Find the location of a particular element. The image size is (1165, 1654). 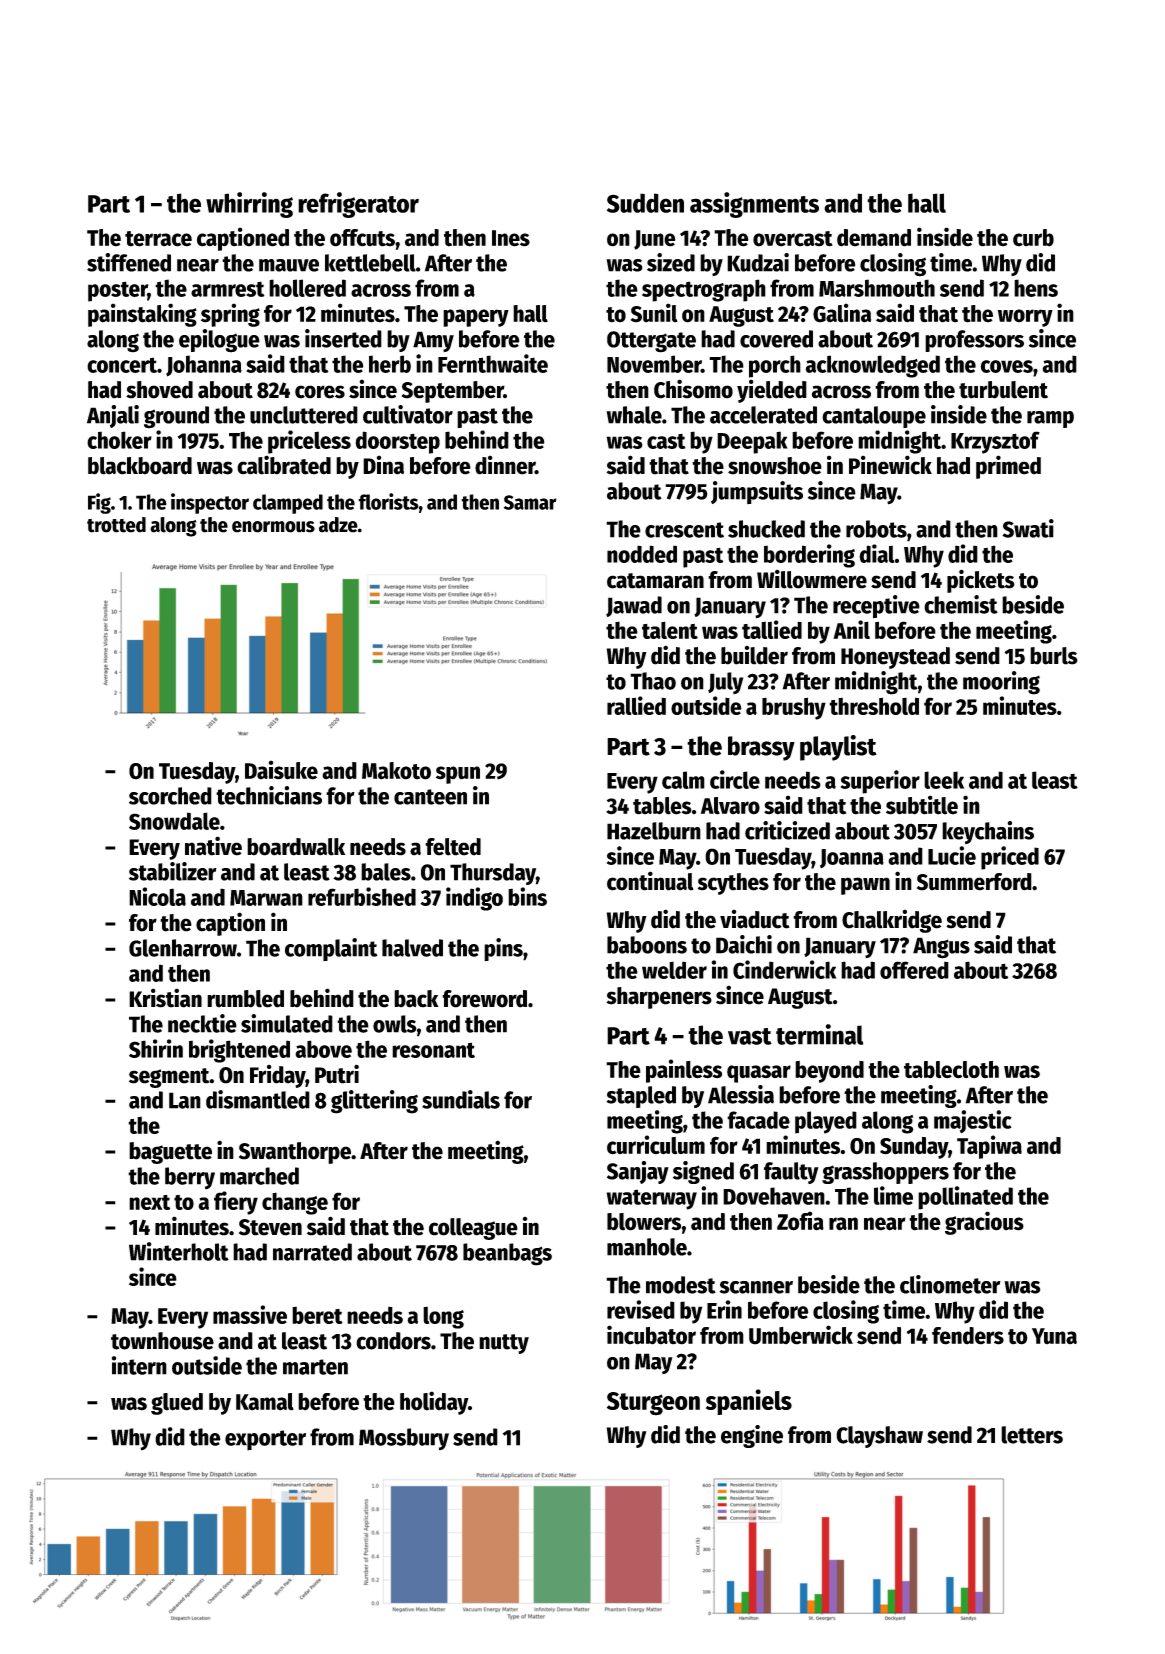

glued is located at coordinates (177, 1404).
